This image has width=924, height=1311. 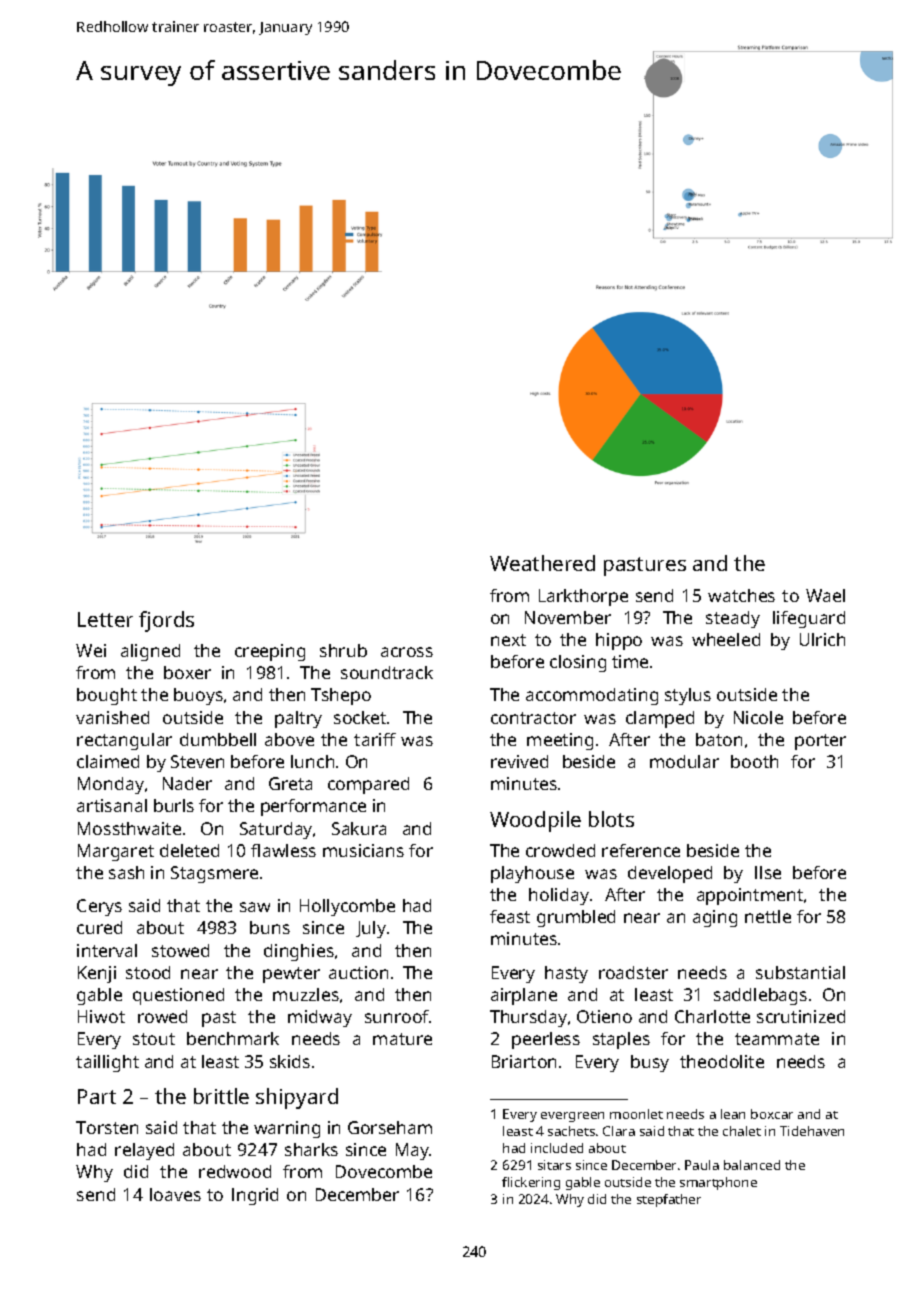 I want to click on appointment, so click(x=750, y=896).
